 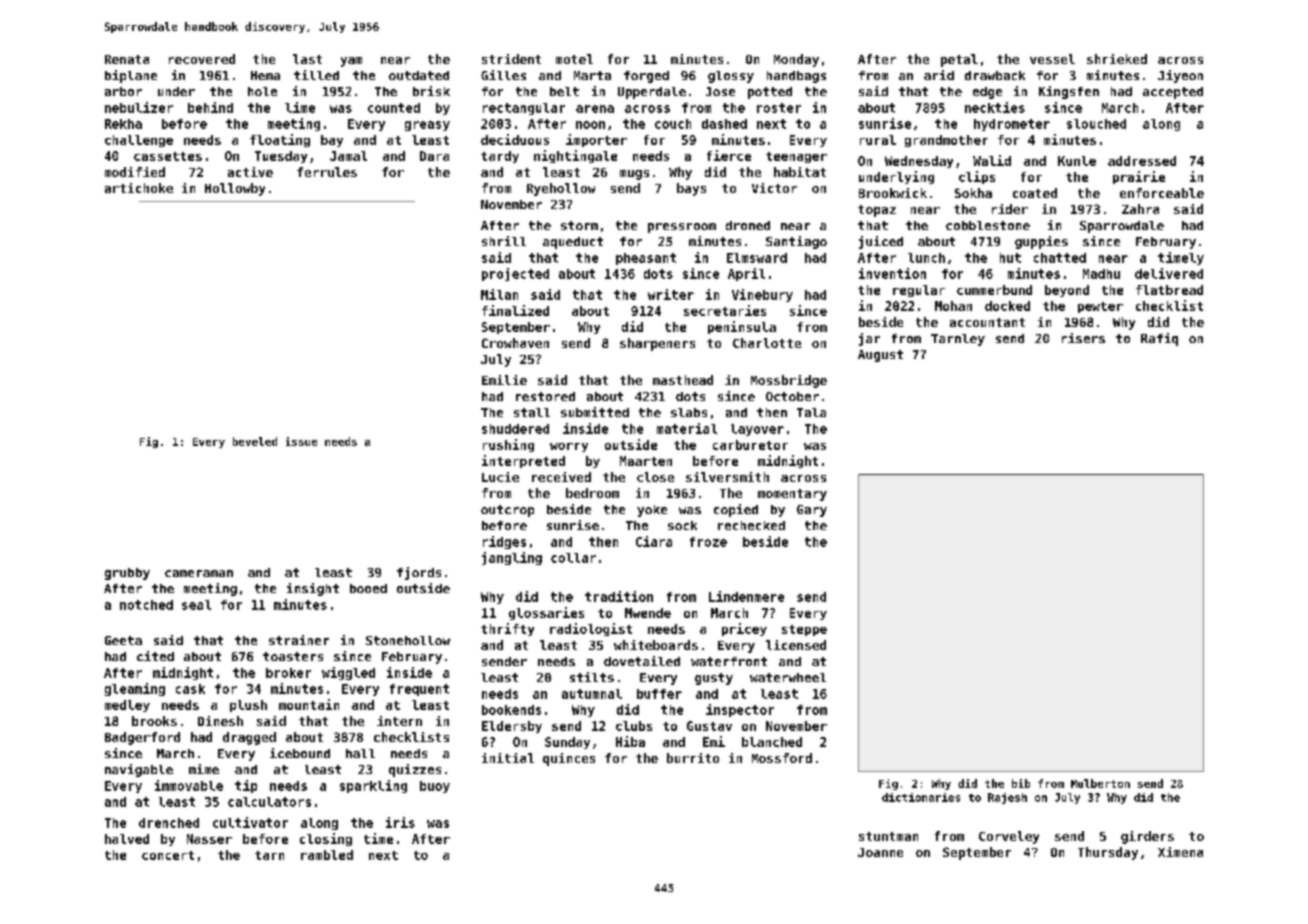 What do you see at coordinates (255, 441) in the document?
I see `beveled` at bounding box center [255, 441].
